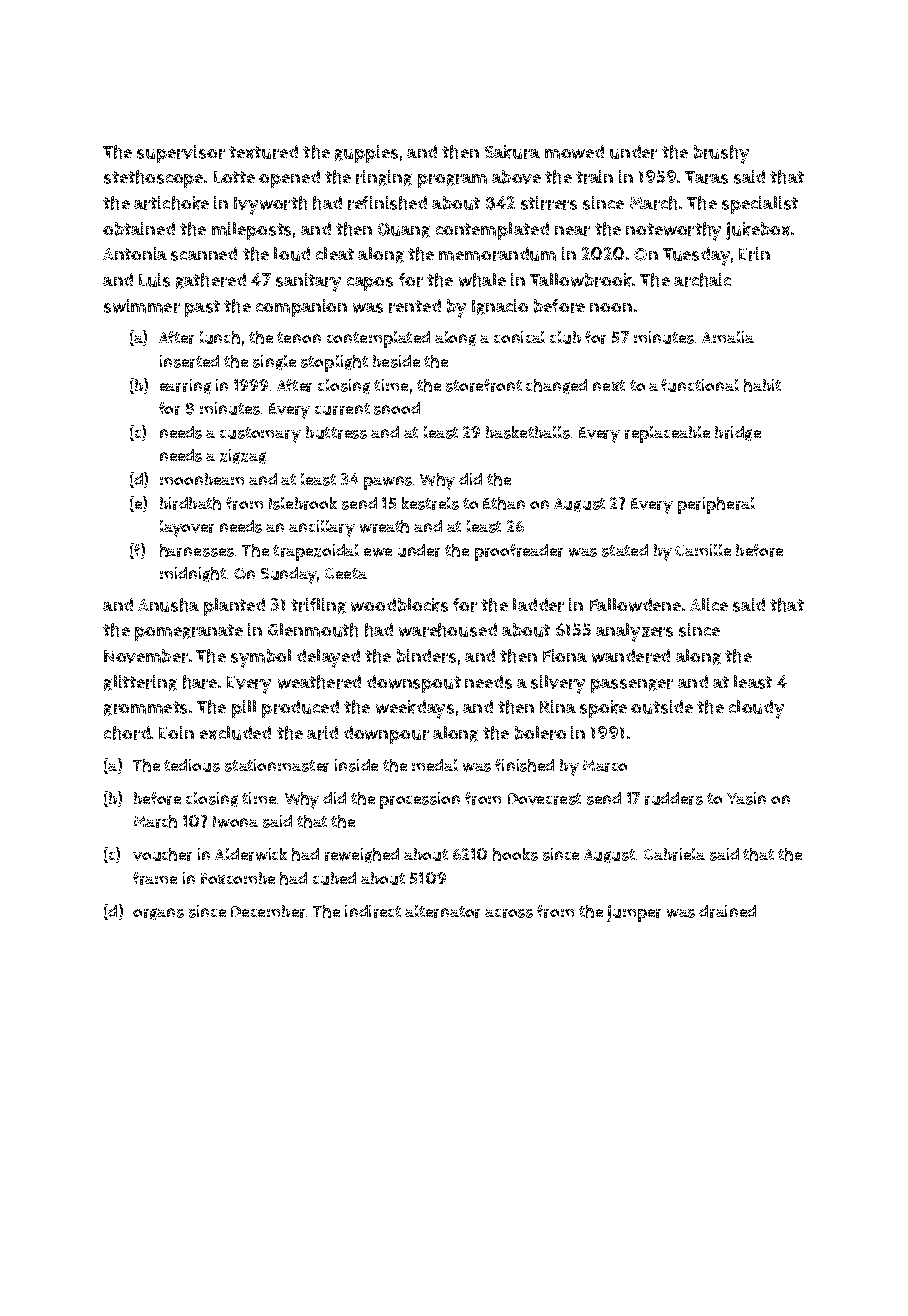 The image size is (908, 1316). What do you see at coordinates (696, 256) in the screenshot?
I see `Tuesday` at bounding box center [696, 256].
